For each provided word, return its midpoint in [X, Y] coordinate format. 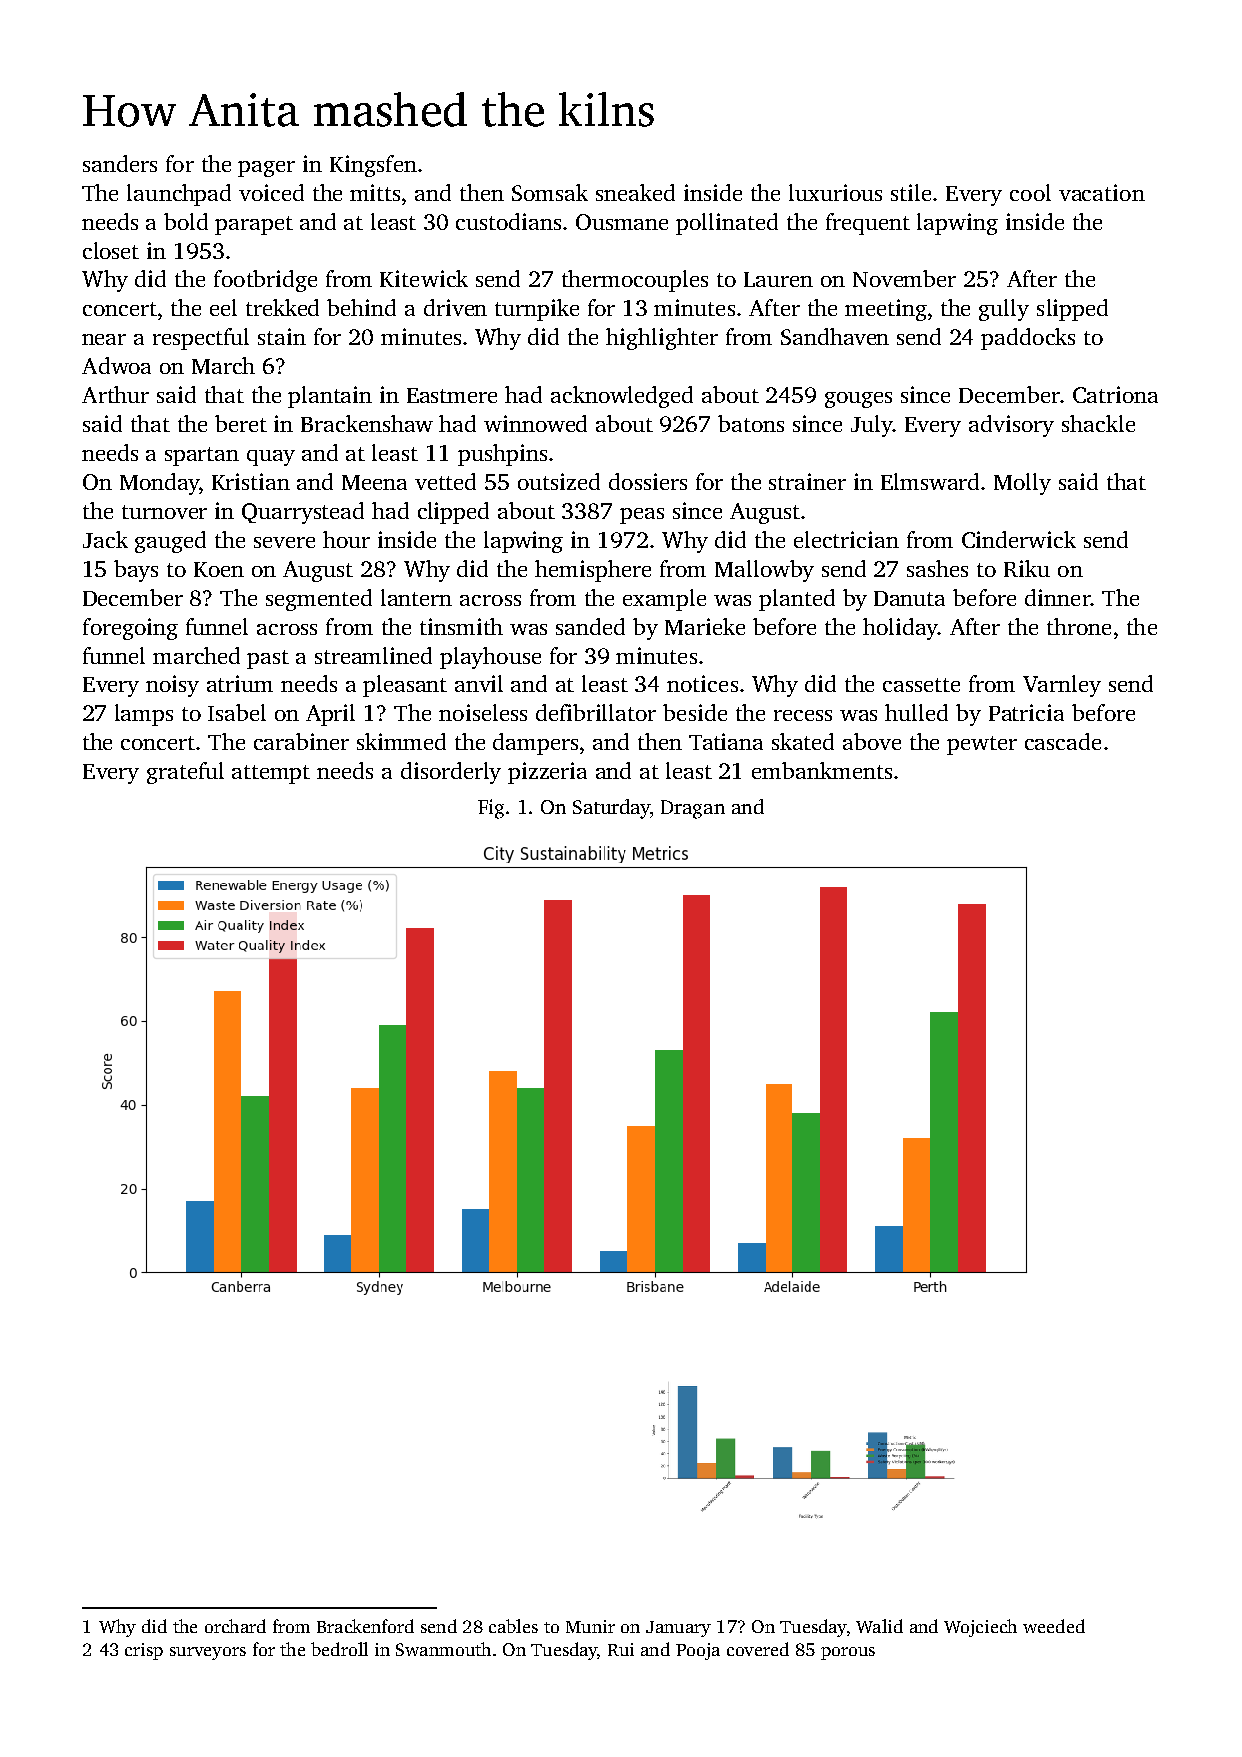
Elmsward [930, 481]
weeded [1054, 1626]
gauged [170, 542]
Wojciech [980, 1628]
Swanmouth [443, 1649]
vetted [445, 481]
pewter [982, 745]
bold [186, 221]
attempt [271, 774]
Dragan [693, 809]
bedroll [339, 1649]
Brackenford [365, 1626]
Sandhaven [835, 336]
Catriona [1115, 394]
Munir [590, 1626]
